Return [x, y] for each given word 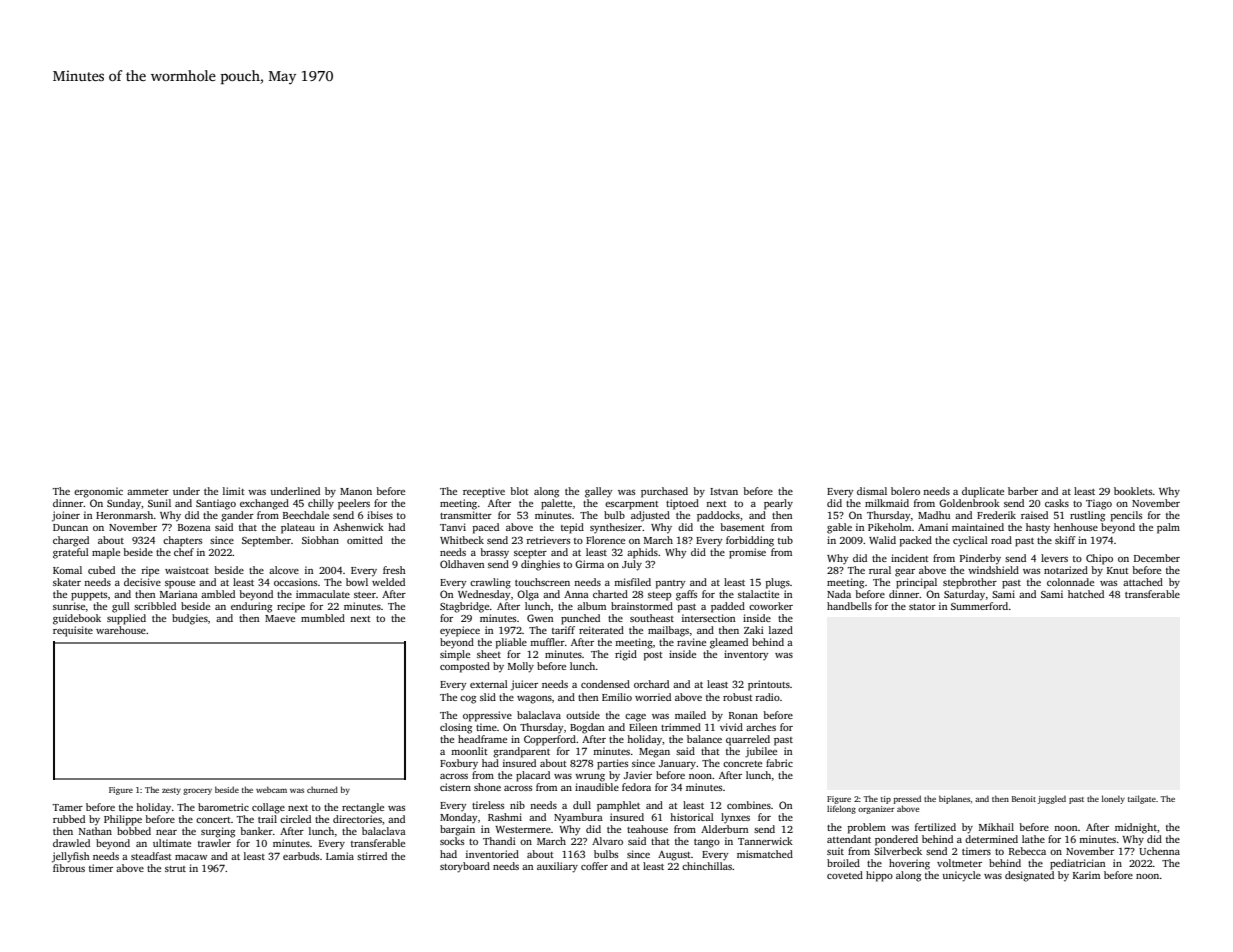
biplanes [954, 799]
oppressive [487, 716]
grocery [197, 791]
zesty [171, 791]
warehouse [121, 630]
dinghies [540, 565]
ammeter [148, 492]
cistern [455, 787]
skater [67, 582]
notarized [1066, 570]
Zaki [754, 630]
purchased [664, 492]
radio [767, 697]
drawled [71, 843]
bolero [905, 491]
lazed [781, 630]
